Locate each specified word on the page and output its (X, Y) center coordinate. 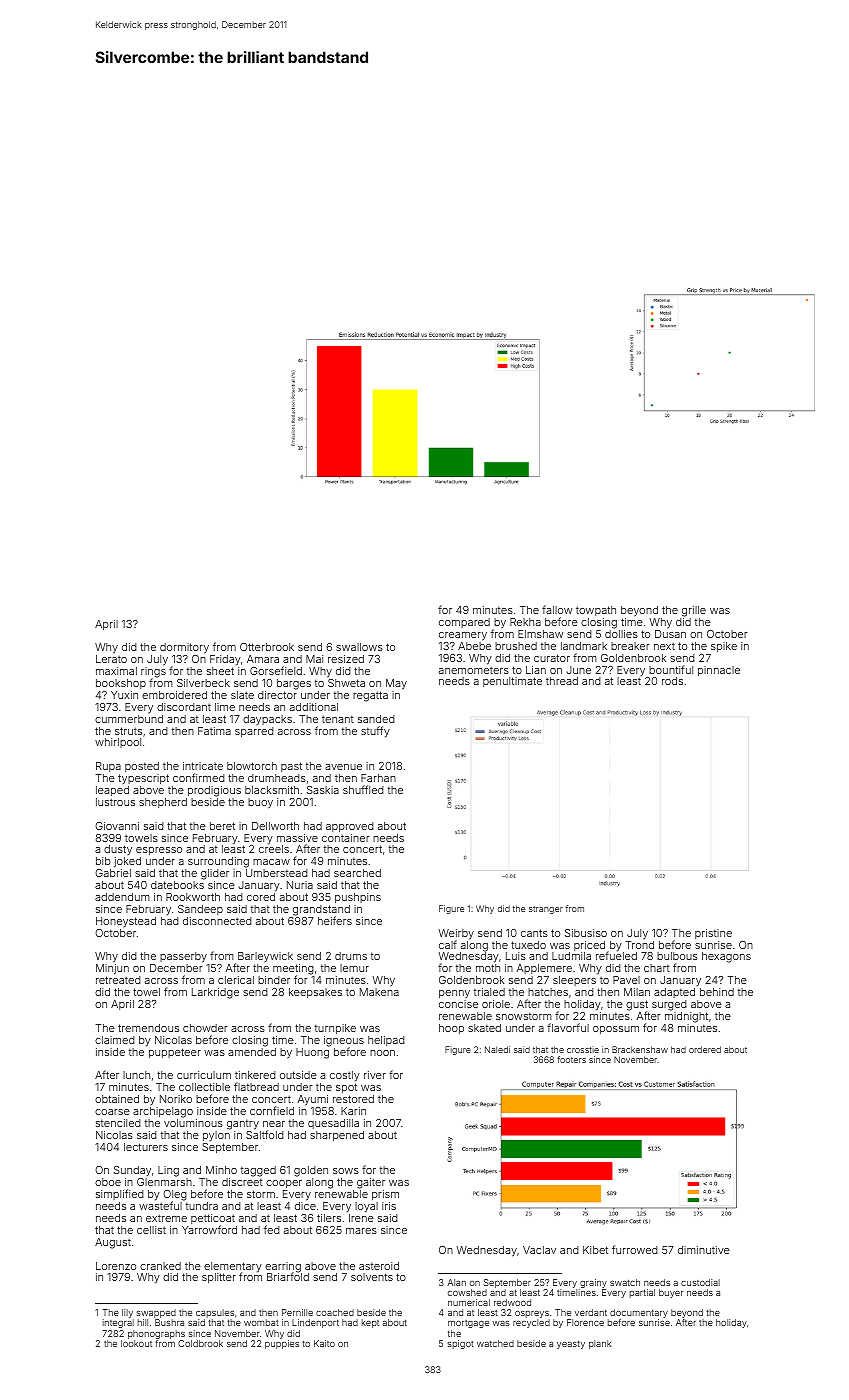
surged (669, 1005)
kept (370, 1323)
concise (458, 1004)
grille (694, 611)
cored (261, 897)
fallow (557, 609)
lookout (136, 1343)
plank (600, 1344)
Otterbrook (267, 647)
